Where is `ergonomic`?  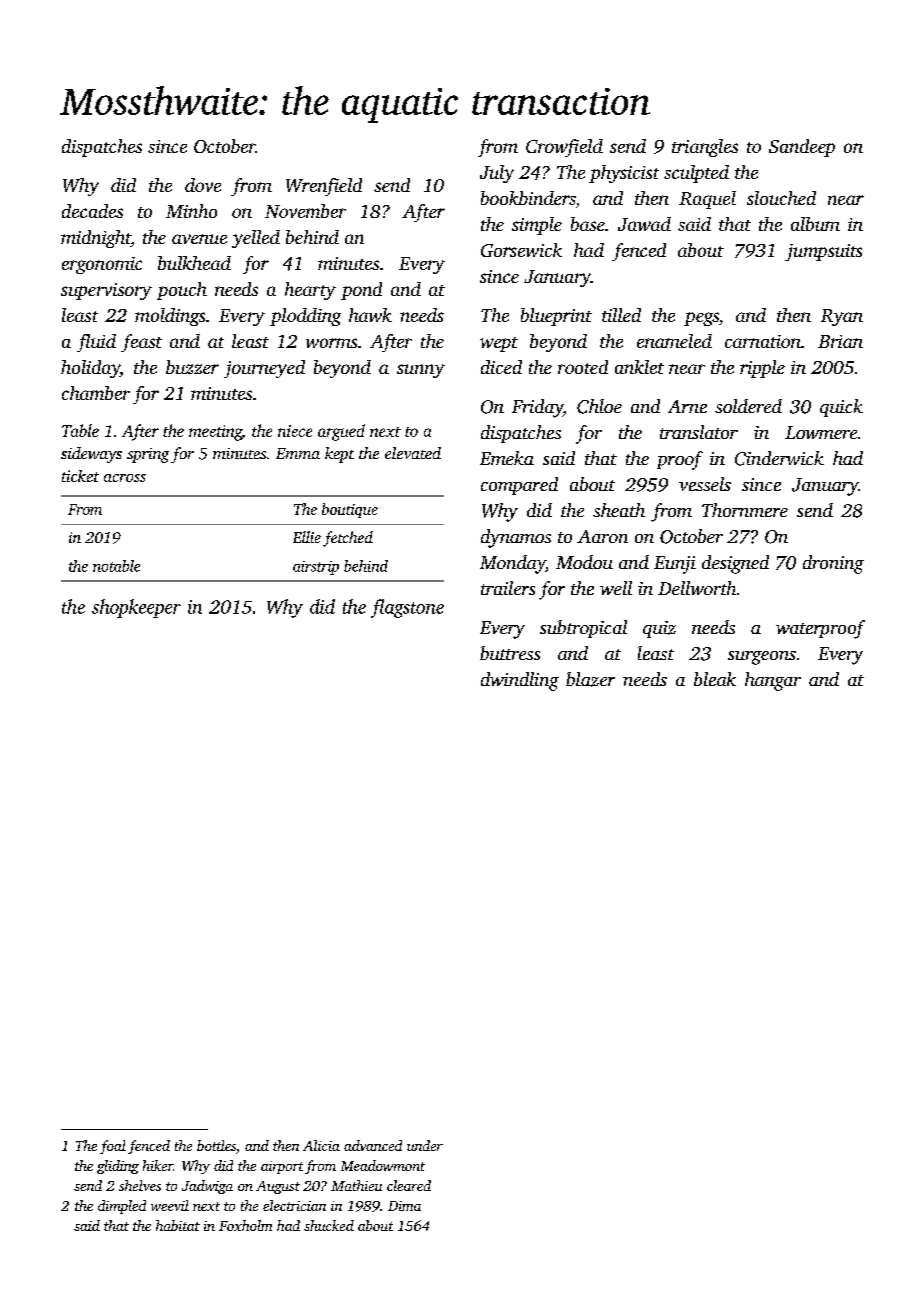
ergonomic is located at coordinates (102, 265).
